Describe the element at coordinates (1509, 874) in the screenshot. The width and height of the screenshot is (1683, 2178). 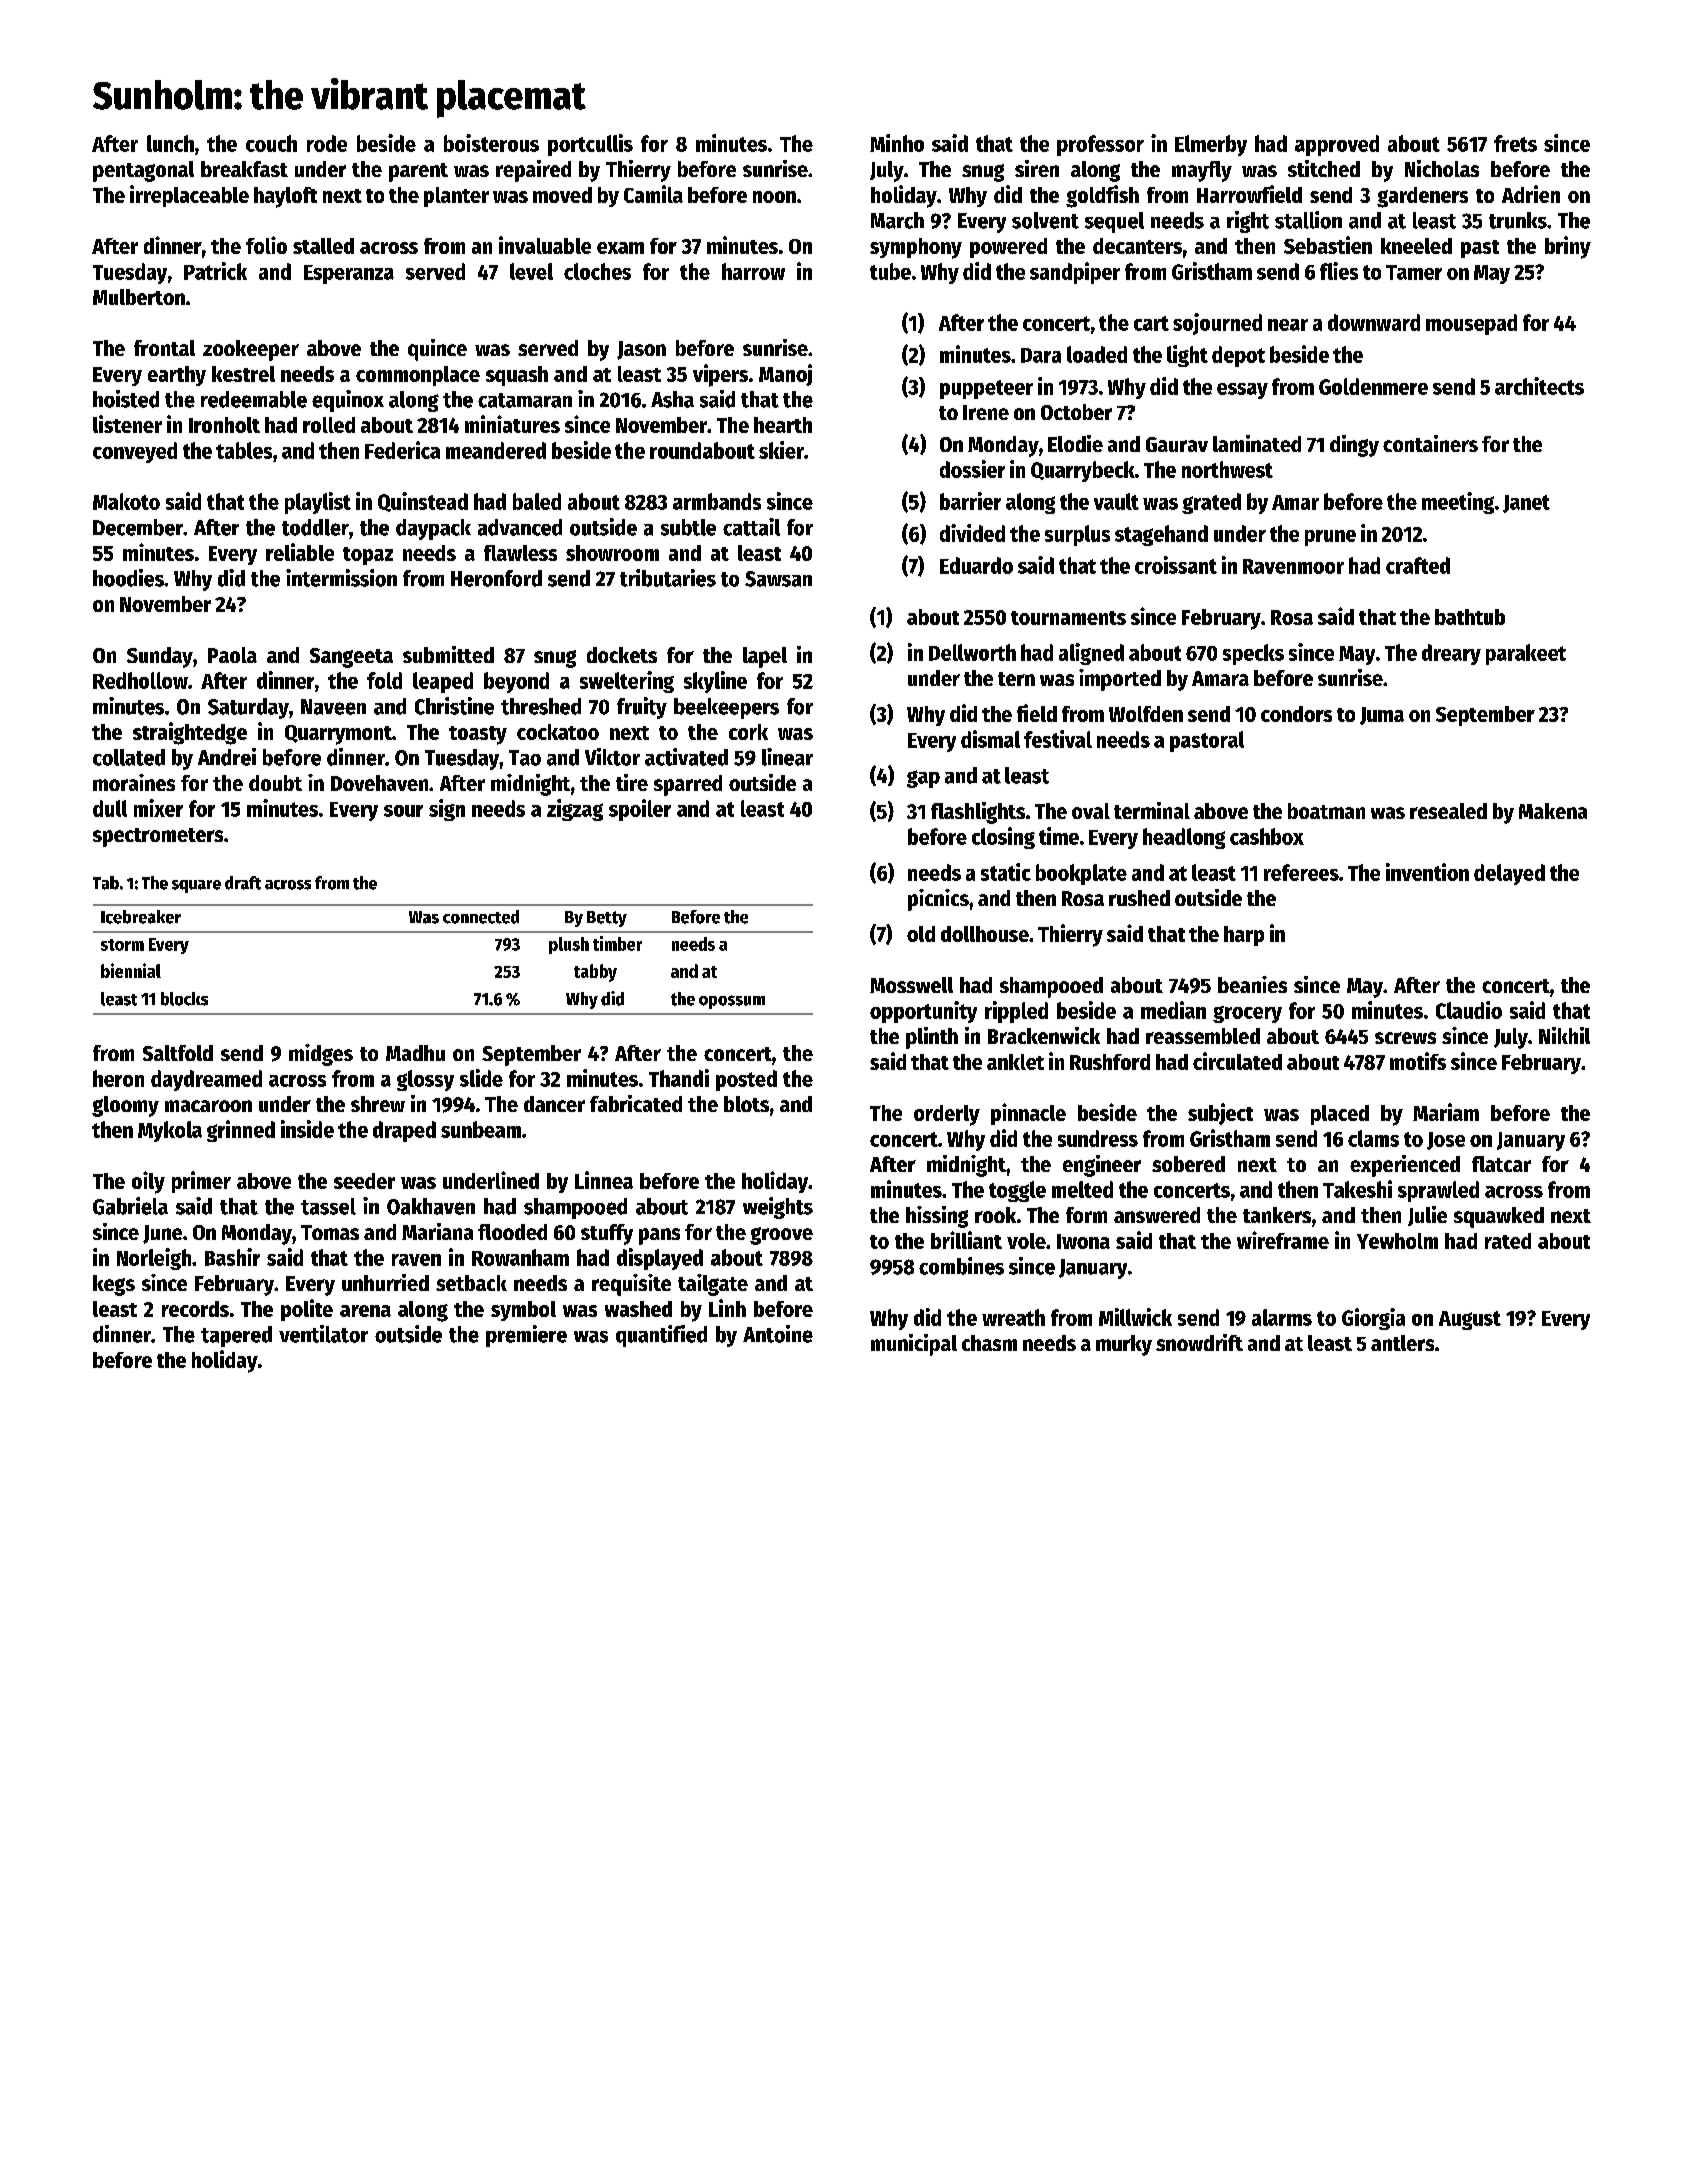
I see `delayed` at that location.
